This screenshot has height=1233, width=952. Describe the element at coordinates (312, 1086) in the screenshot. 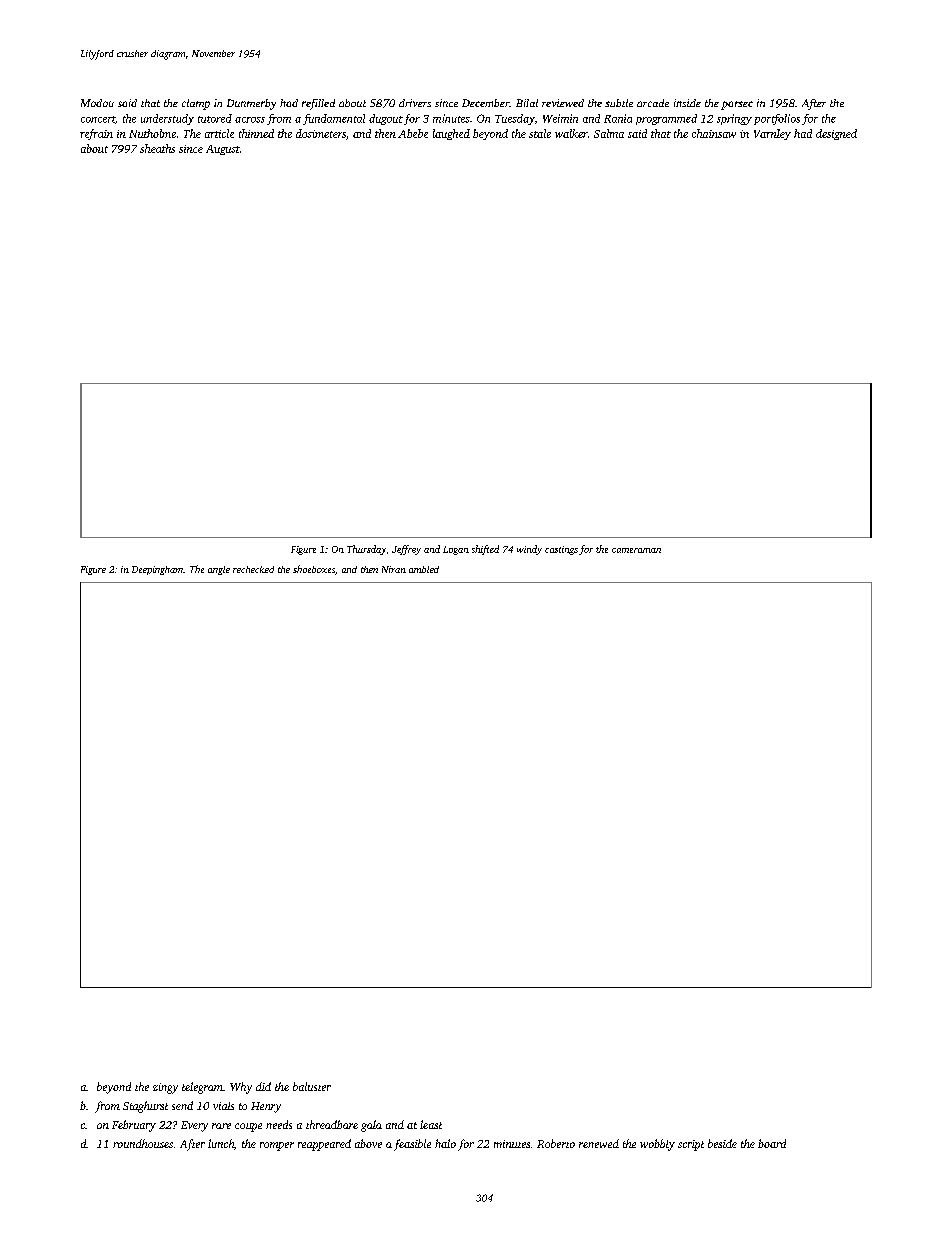

I see `baluster` at that location.
